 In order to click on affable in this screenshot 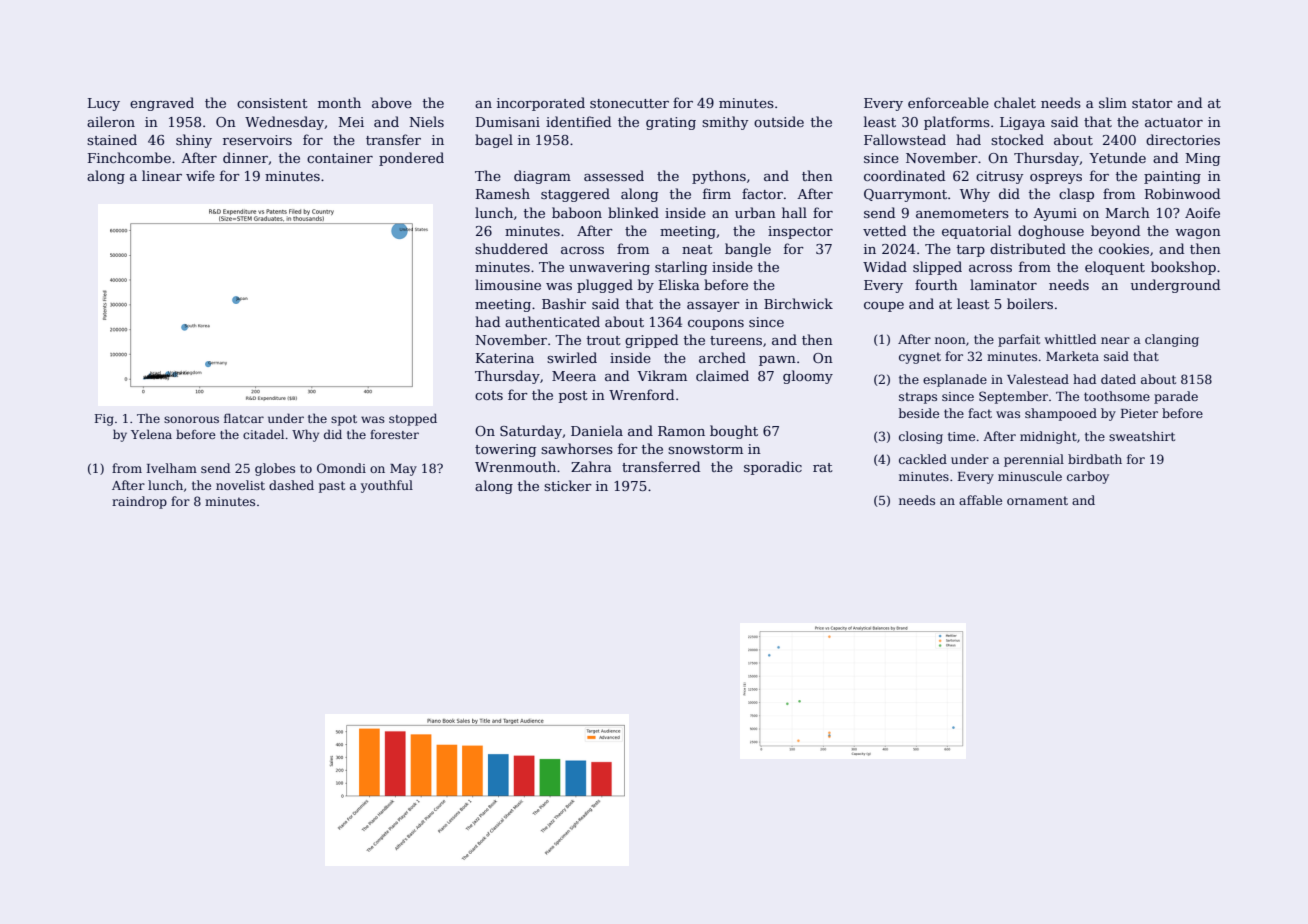, I will do `click(980, 500)`.
